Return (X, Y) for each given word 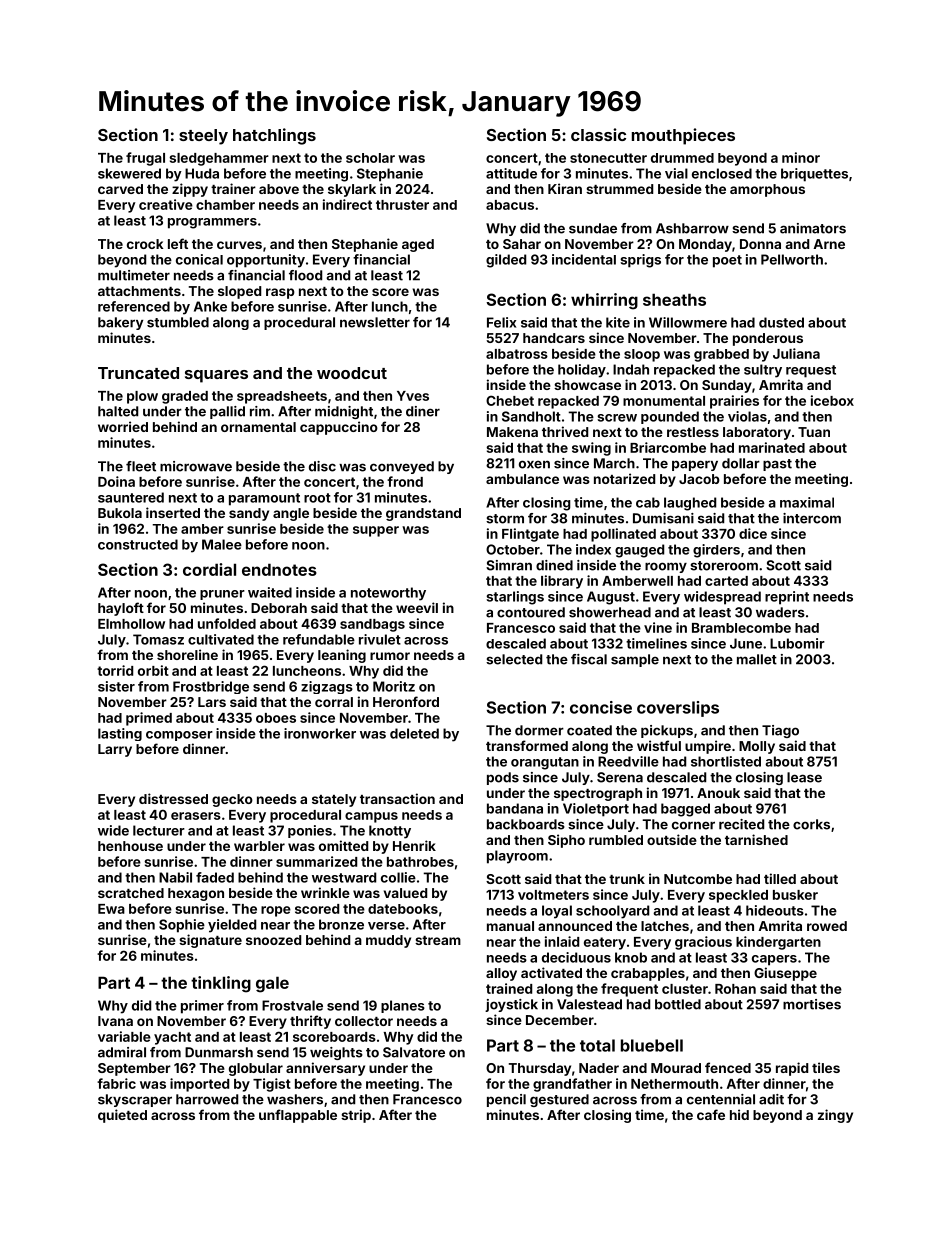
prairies (734, 402)
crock (145, 244)
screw (617, 418)
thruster (402, 205)
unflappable (298, 1116)
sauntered (131, 497)
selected (514, 659)
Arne (829, 244)
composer (179, 736)
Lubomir (797, 643)
